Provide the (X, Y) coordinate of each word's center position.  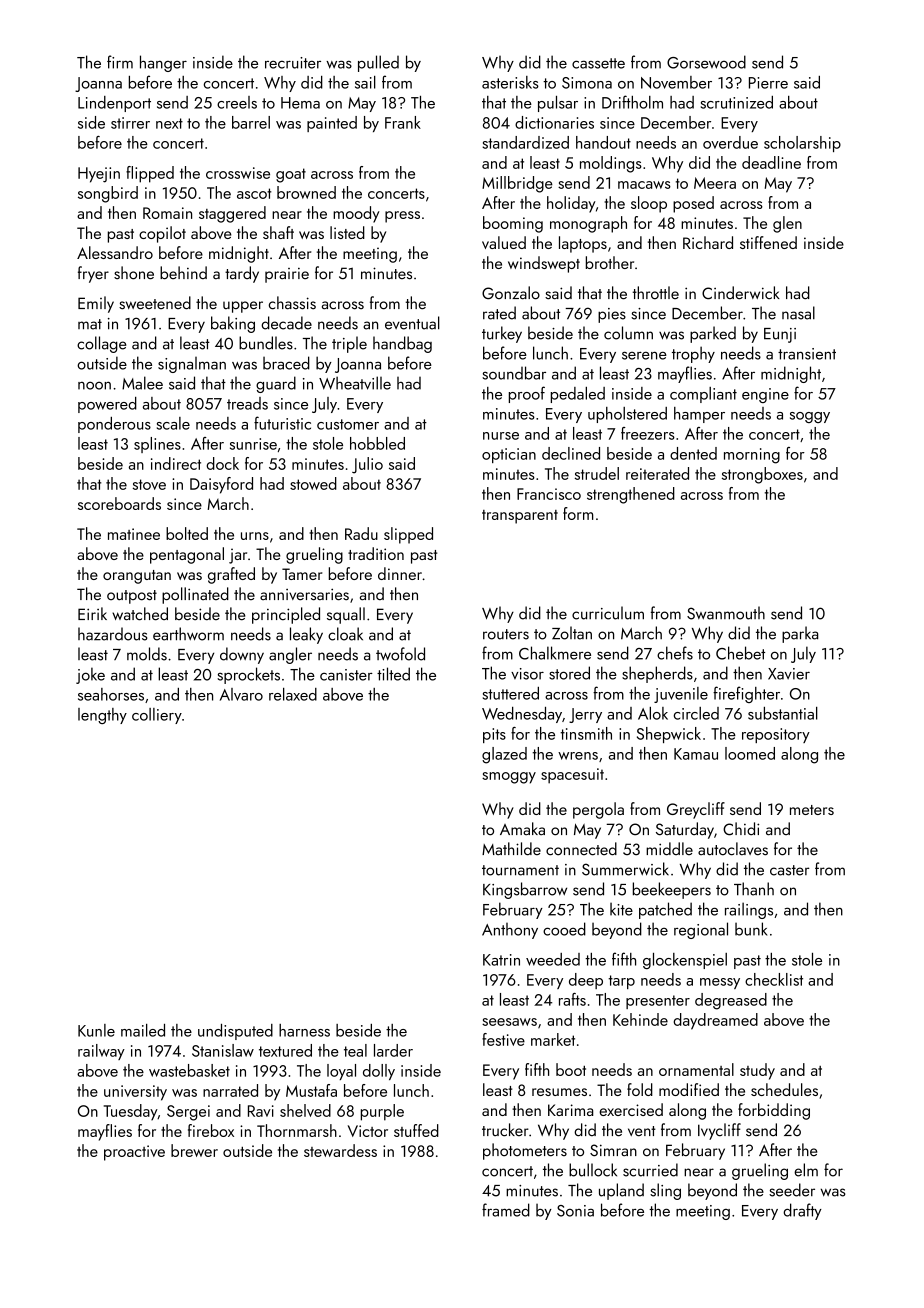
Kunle (96, 1030)
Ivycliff (719, 1131)
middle (669, 849)
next (169, 123)
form (578, 513)
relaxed (293, 694)
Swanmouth (726, 613)
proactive (134, 1153)
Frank (403, 122)
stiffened (768, 242)
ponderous (114, 425)
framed (506, 1210)
